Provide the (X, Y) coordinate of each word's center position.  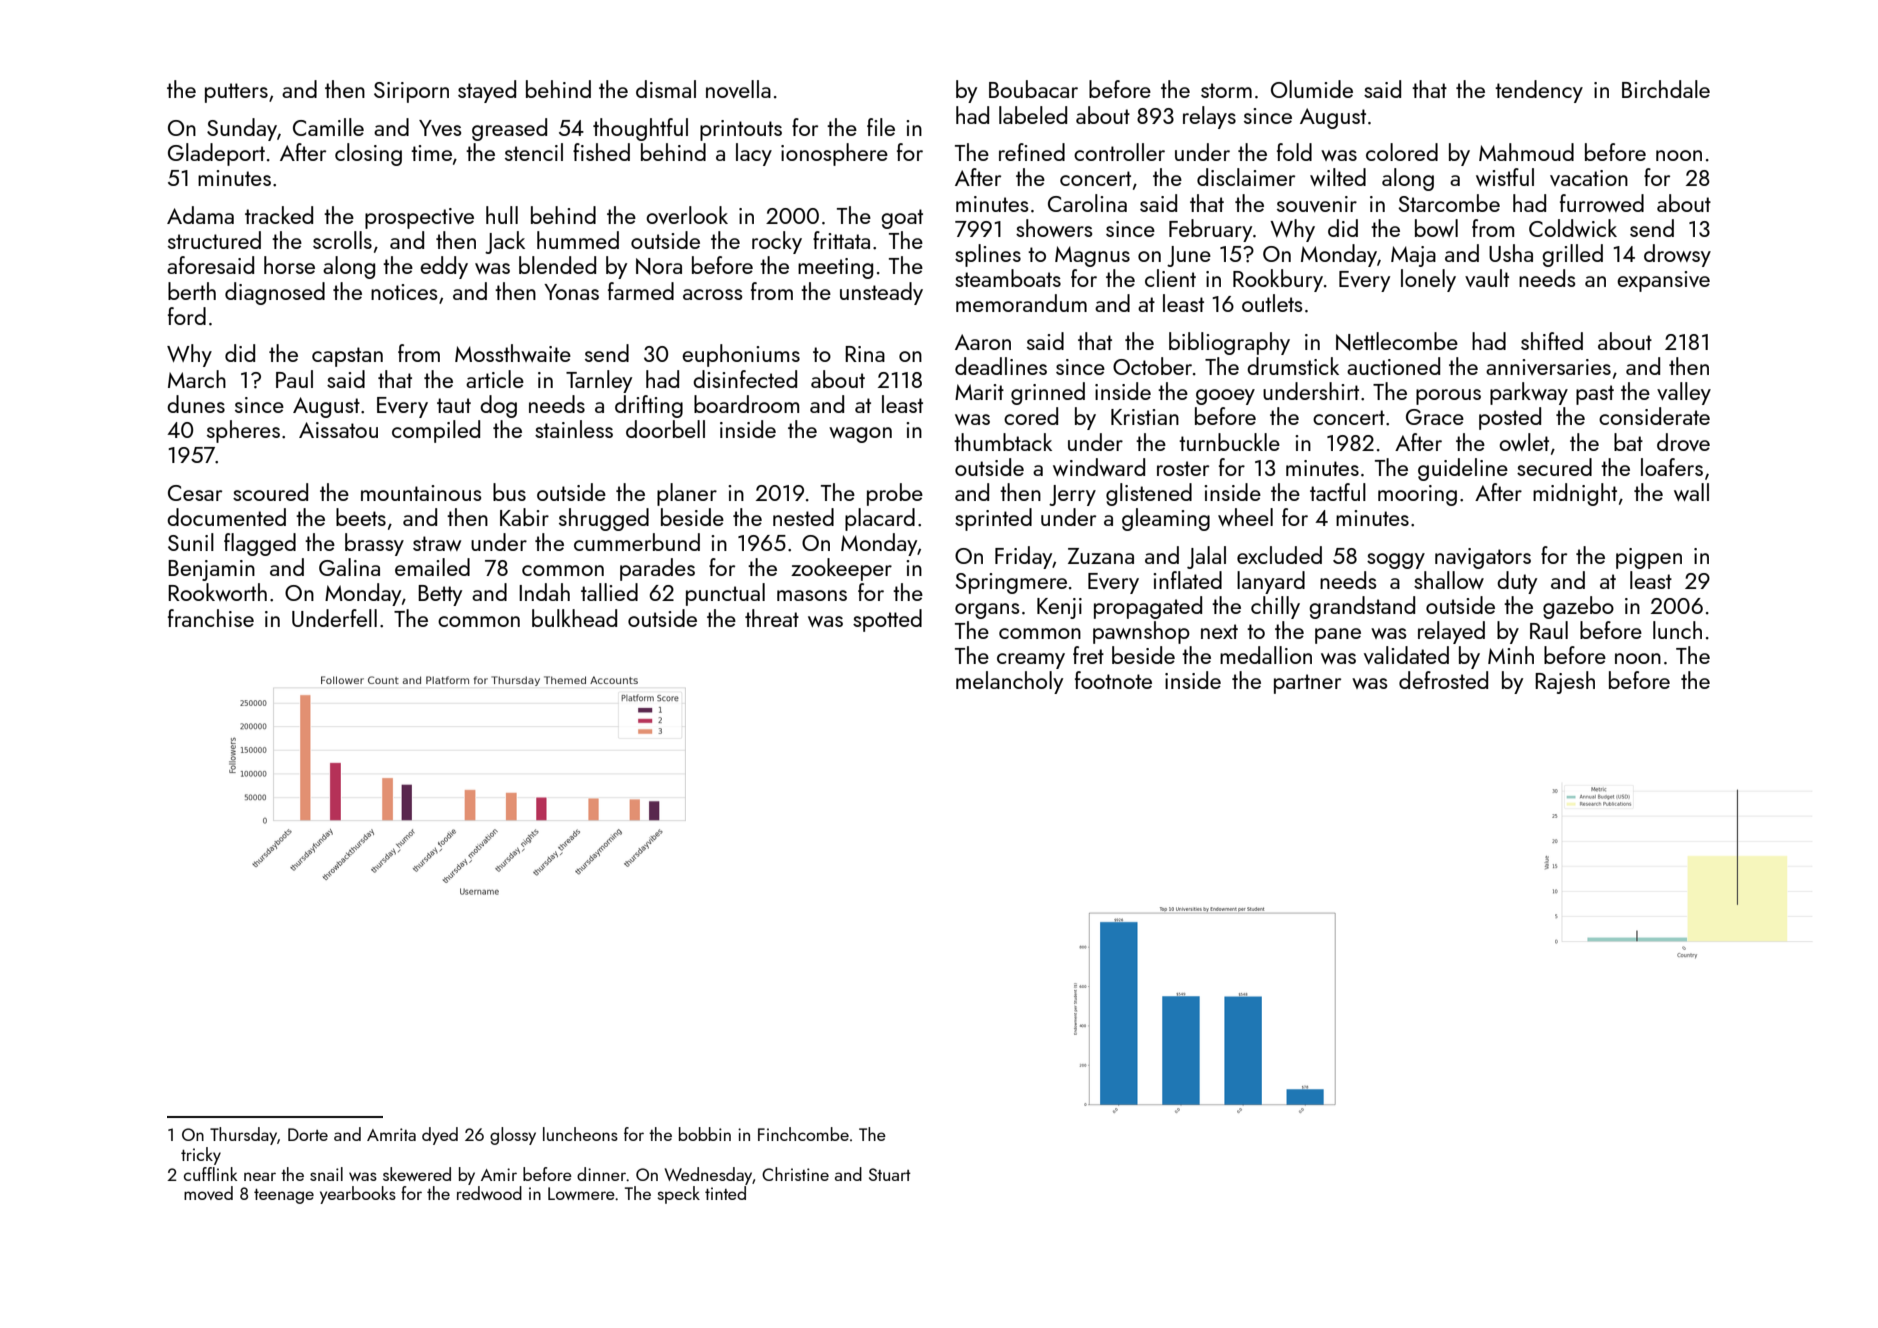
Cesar (195, 493)
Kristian (1145, 417)
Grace (1435, 417)
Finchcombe (803, 1134)
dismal (666, 89)
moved (208, 1193)
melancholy (1009, 682)
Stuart (890, 1174)
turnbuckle (1229, 442)
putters (236, 93)
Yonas (571, 292)
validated (1406, 655)
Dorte (308, 1134)
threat (772, 618)
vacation (1589, 178)
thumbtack (1003, 442)
